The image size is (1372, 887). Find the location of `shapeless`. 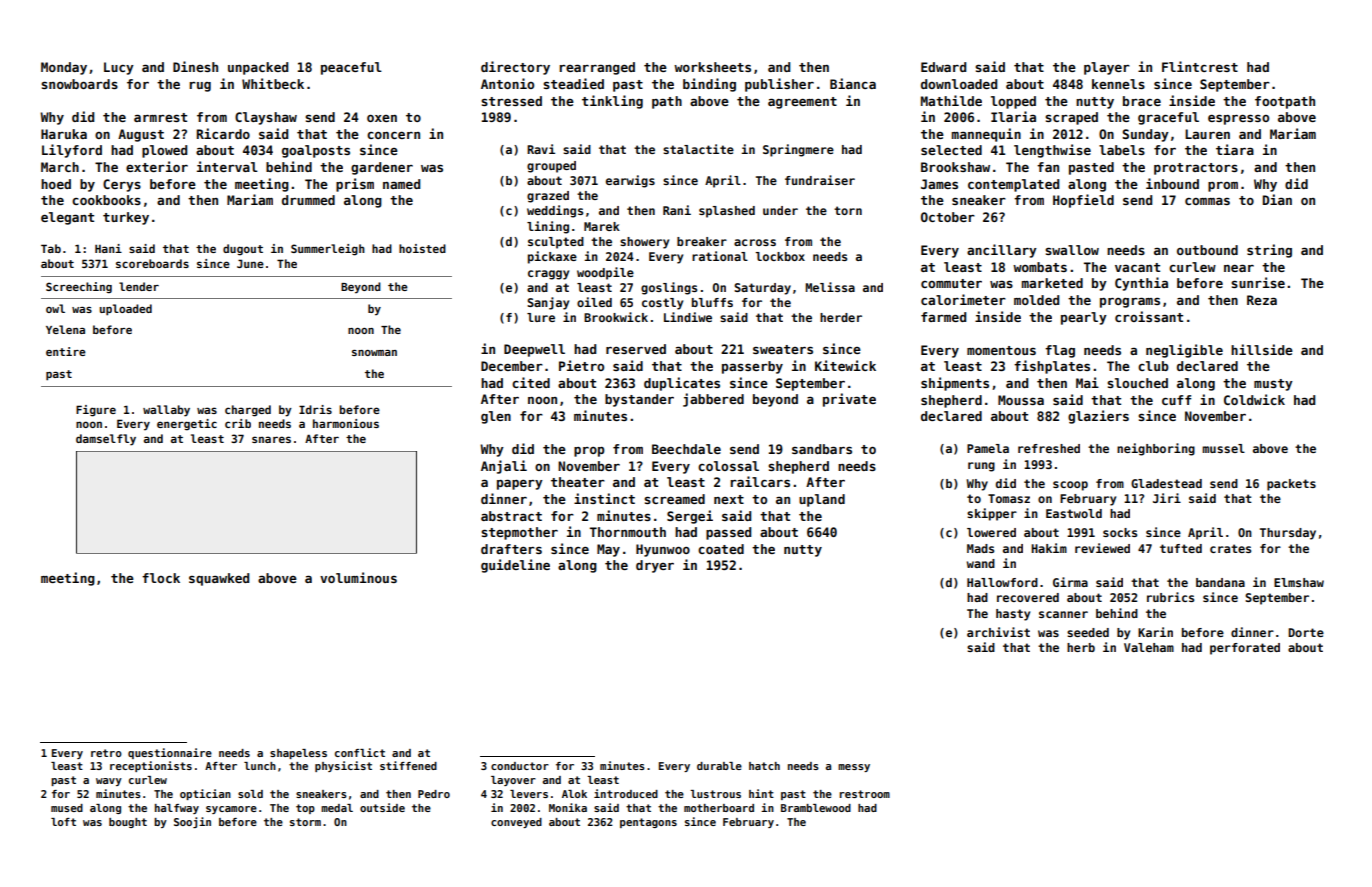

shapeless is located at coordinates (298, 754).
